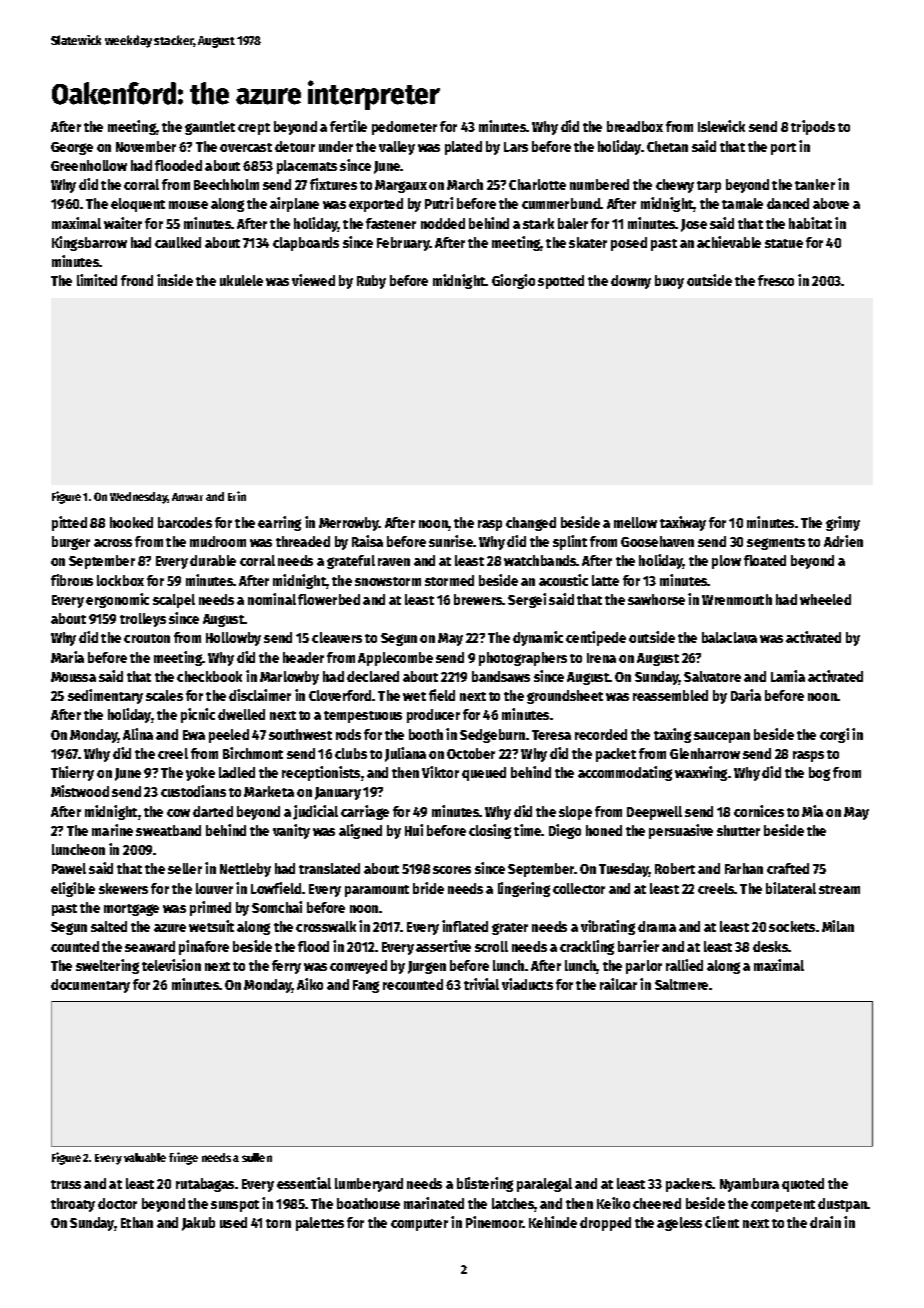  What do you see at coordinates (587, 947) in the image?
I see `crackling` at bounding box center [587, 947].
